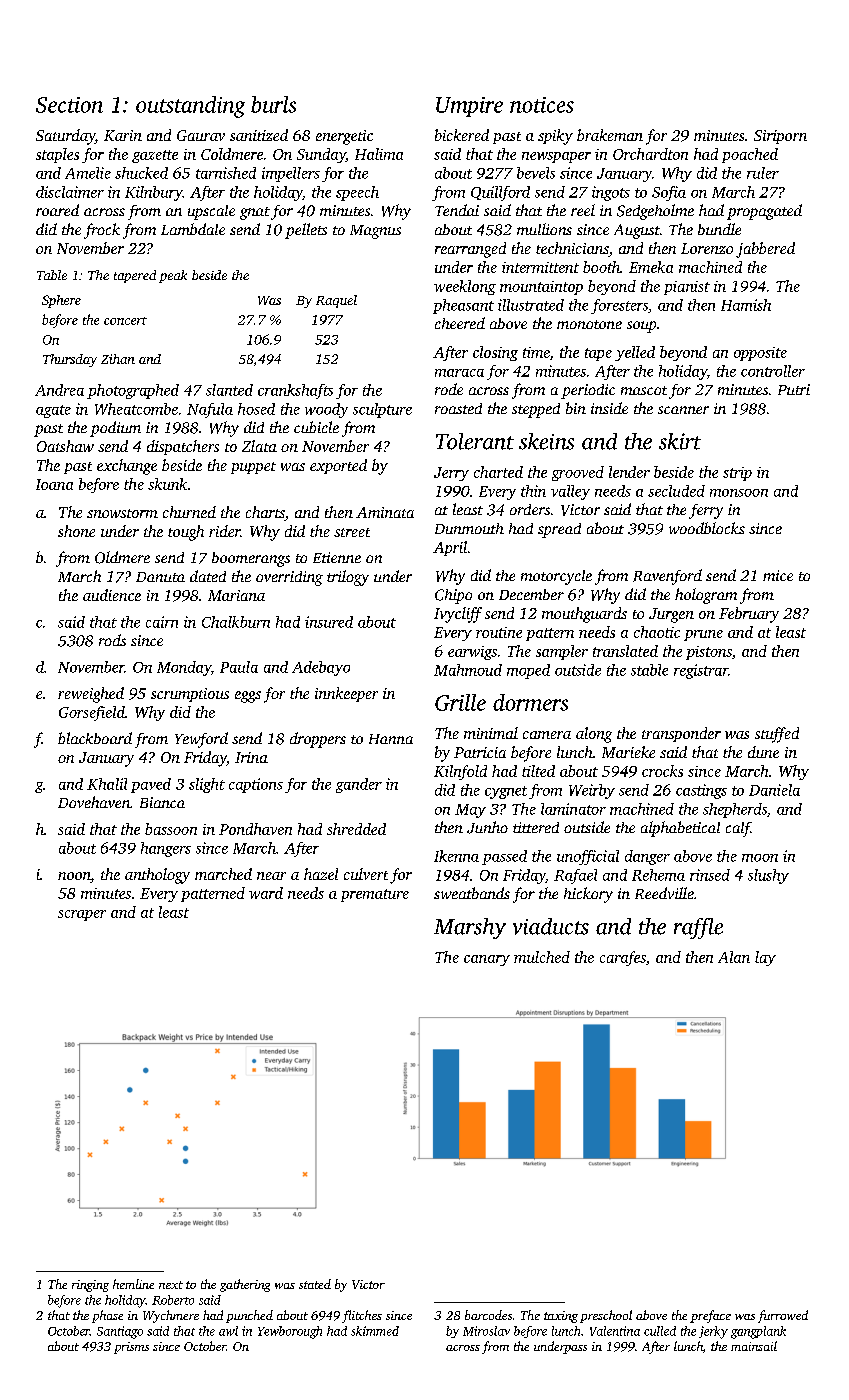 The width and height of the document is (849, 1400). I want to click on Orchardton, so click(650, 154).
